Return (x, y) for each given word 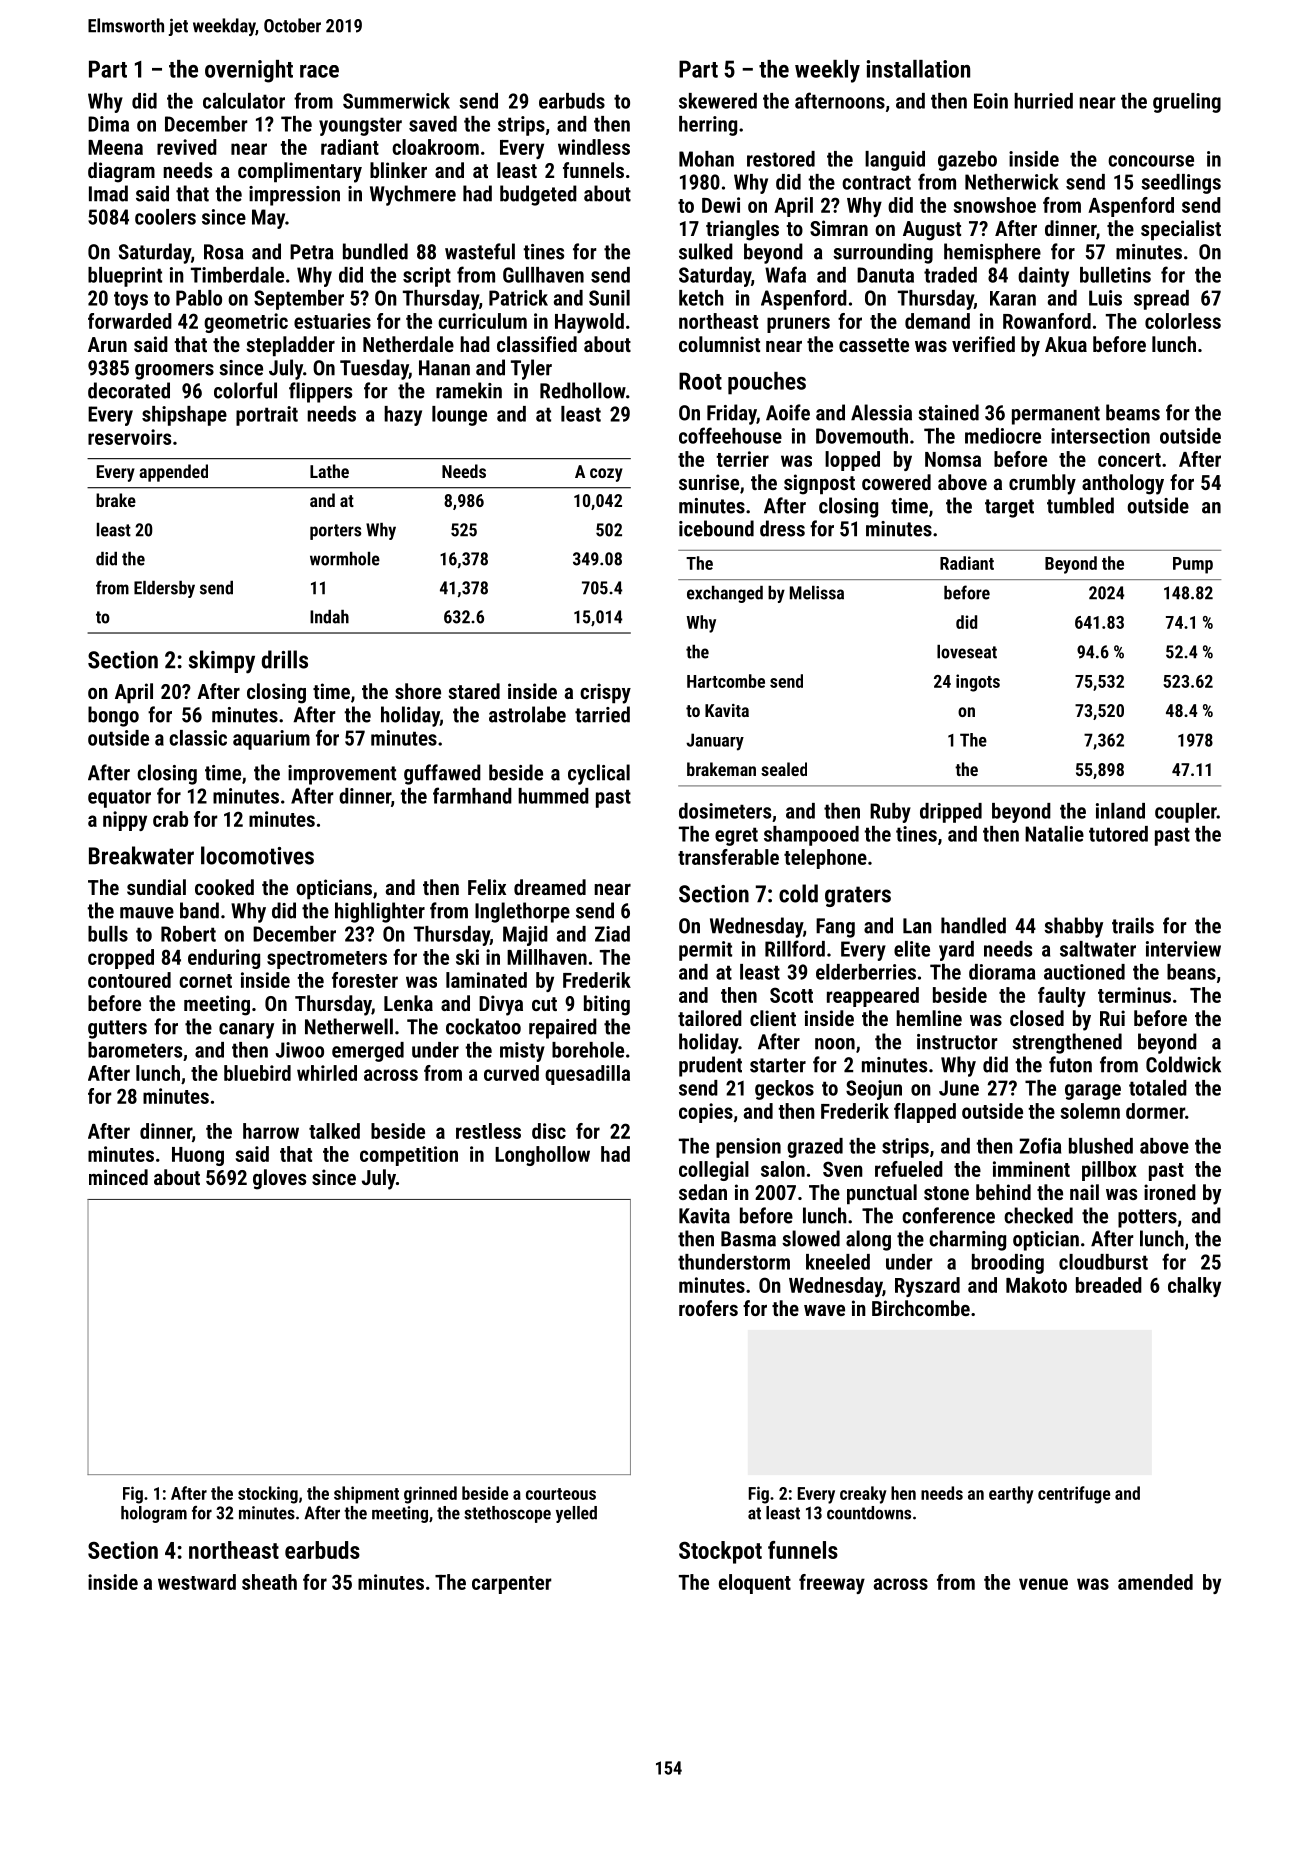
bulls (108, 934)
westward (197, 1582)
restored (781, 159)
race (319, 71)
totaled (1158, 1088)
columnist (719, 344)
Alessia (881, 412)
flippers (320, 392)
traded (950, 275)
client (773, 1018)
